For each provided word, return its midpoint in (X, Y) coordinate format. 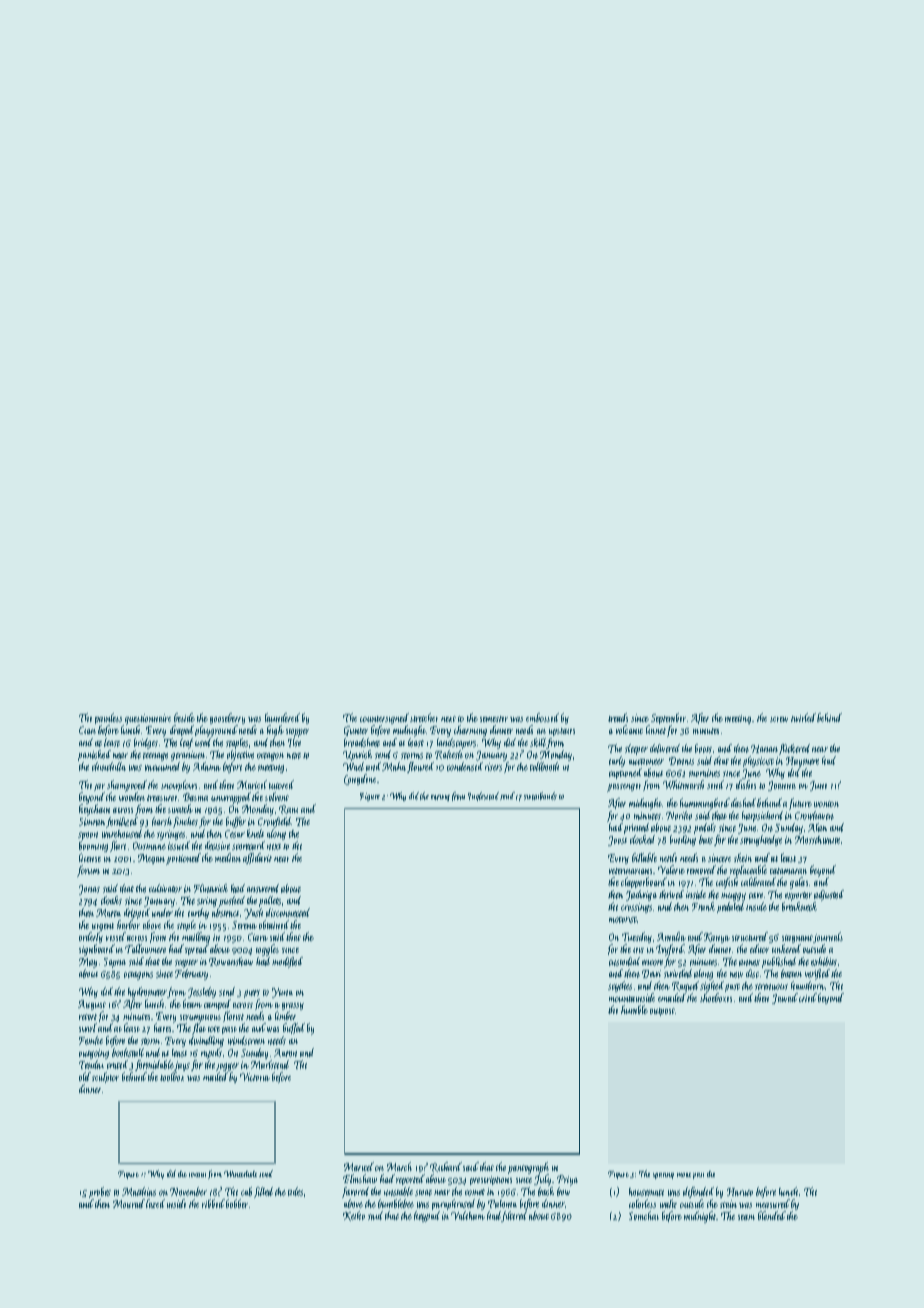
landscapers (456, 743)
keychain (94, 810)
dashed (743, 802)
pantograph (528, 1168)
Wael (353, 766)
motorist (623, 920)
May (88, 963)
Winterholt (240, 1174)
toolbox (172, 1076)
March (399, 1166)
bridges (146, 743)
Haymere (802, 762)
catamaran (788, 871)
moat (684, 1175)
